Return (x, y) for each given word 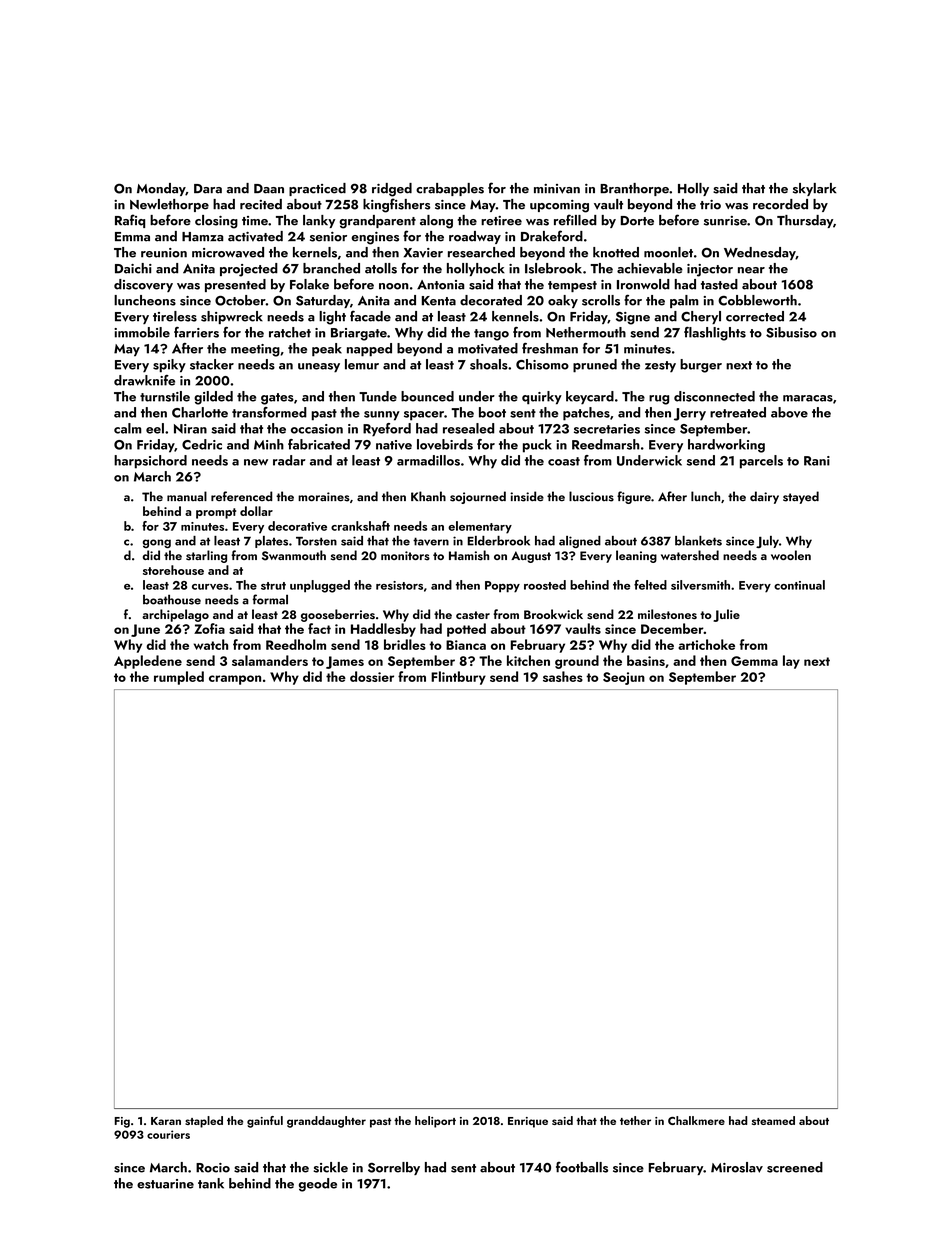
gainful (265, 1122)
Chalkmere (696, 1120)
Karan (166, 1121)
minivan (557, 189)
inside (527, 496)
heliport (435, 1122)
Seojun (624, 678)
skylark (814, 189)
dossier (372, 676)
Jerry (690, 414)
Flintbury (458, 678)
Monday (161, 189)
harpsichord (150, 462)
